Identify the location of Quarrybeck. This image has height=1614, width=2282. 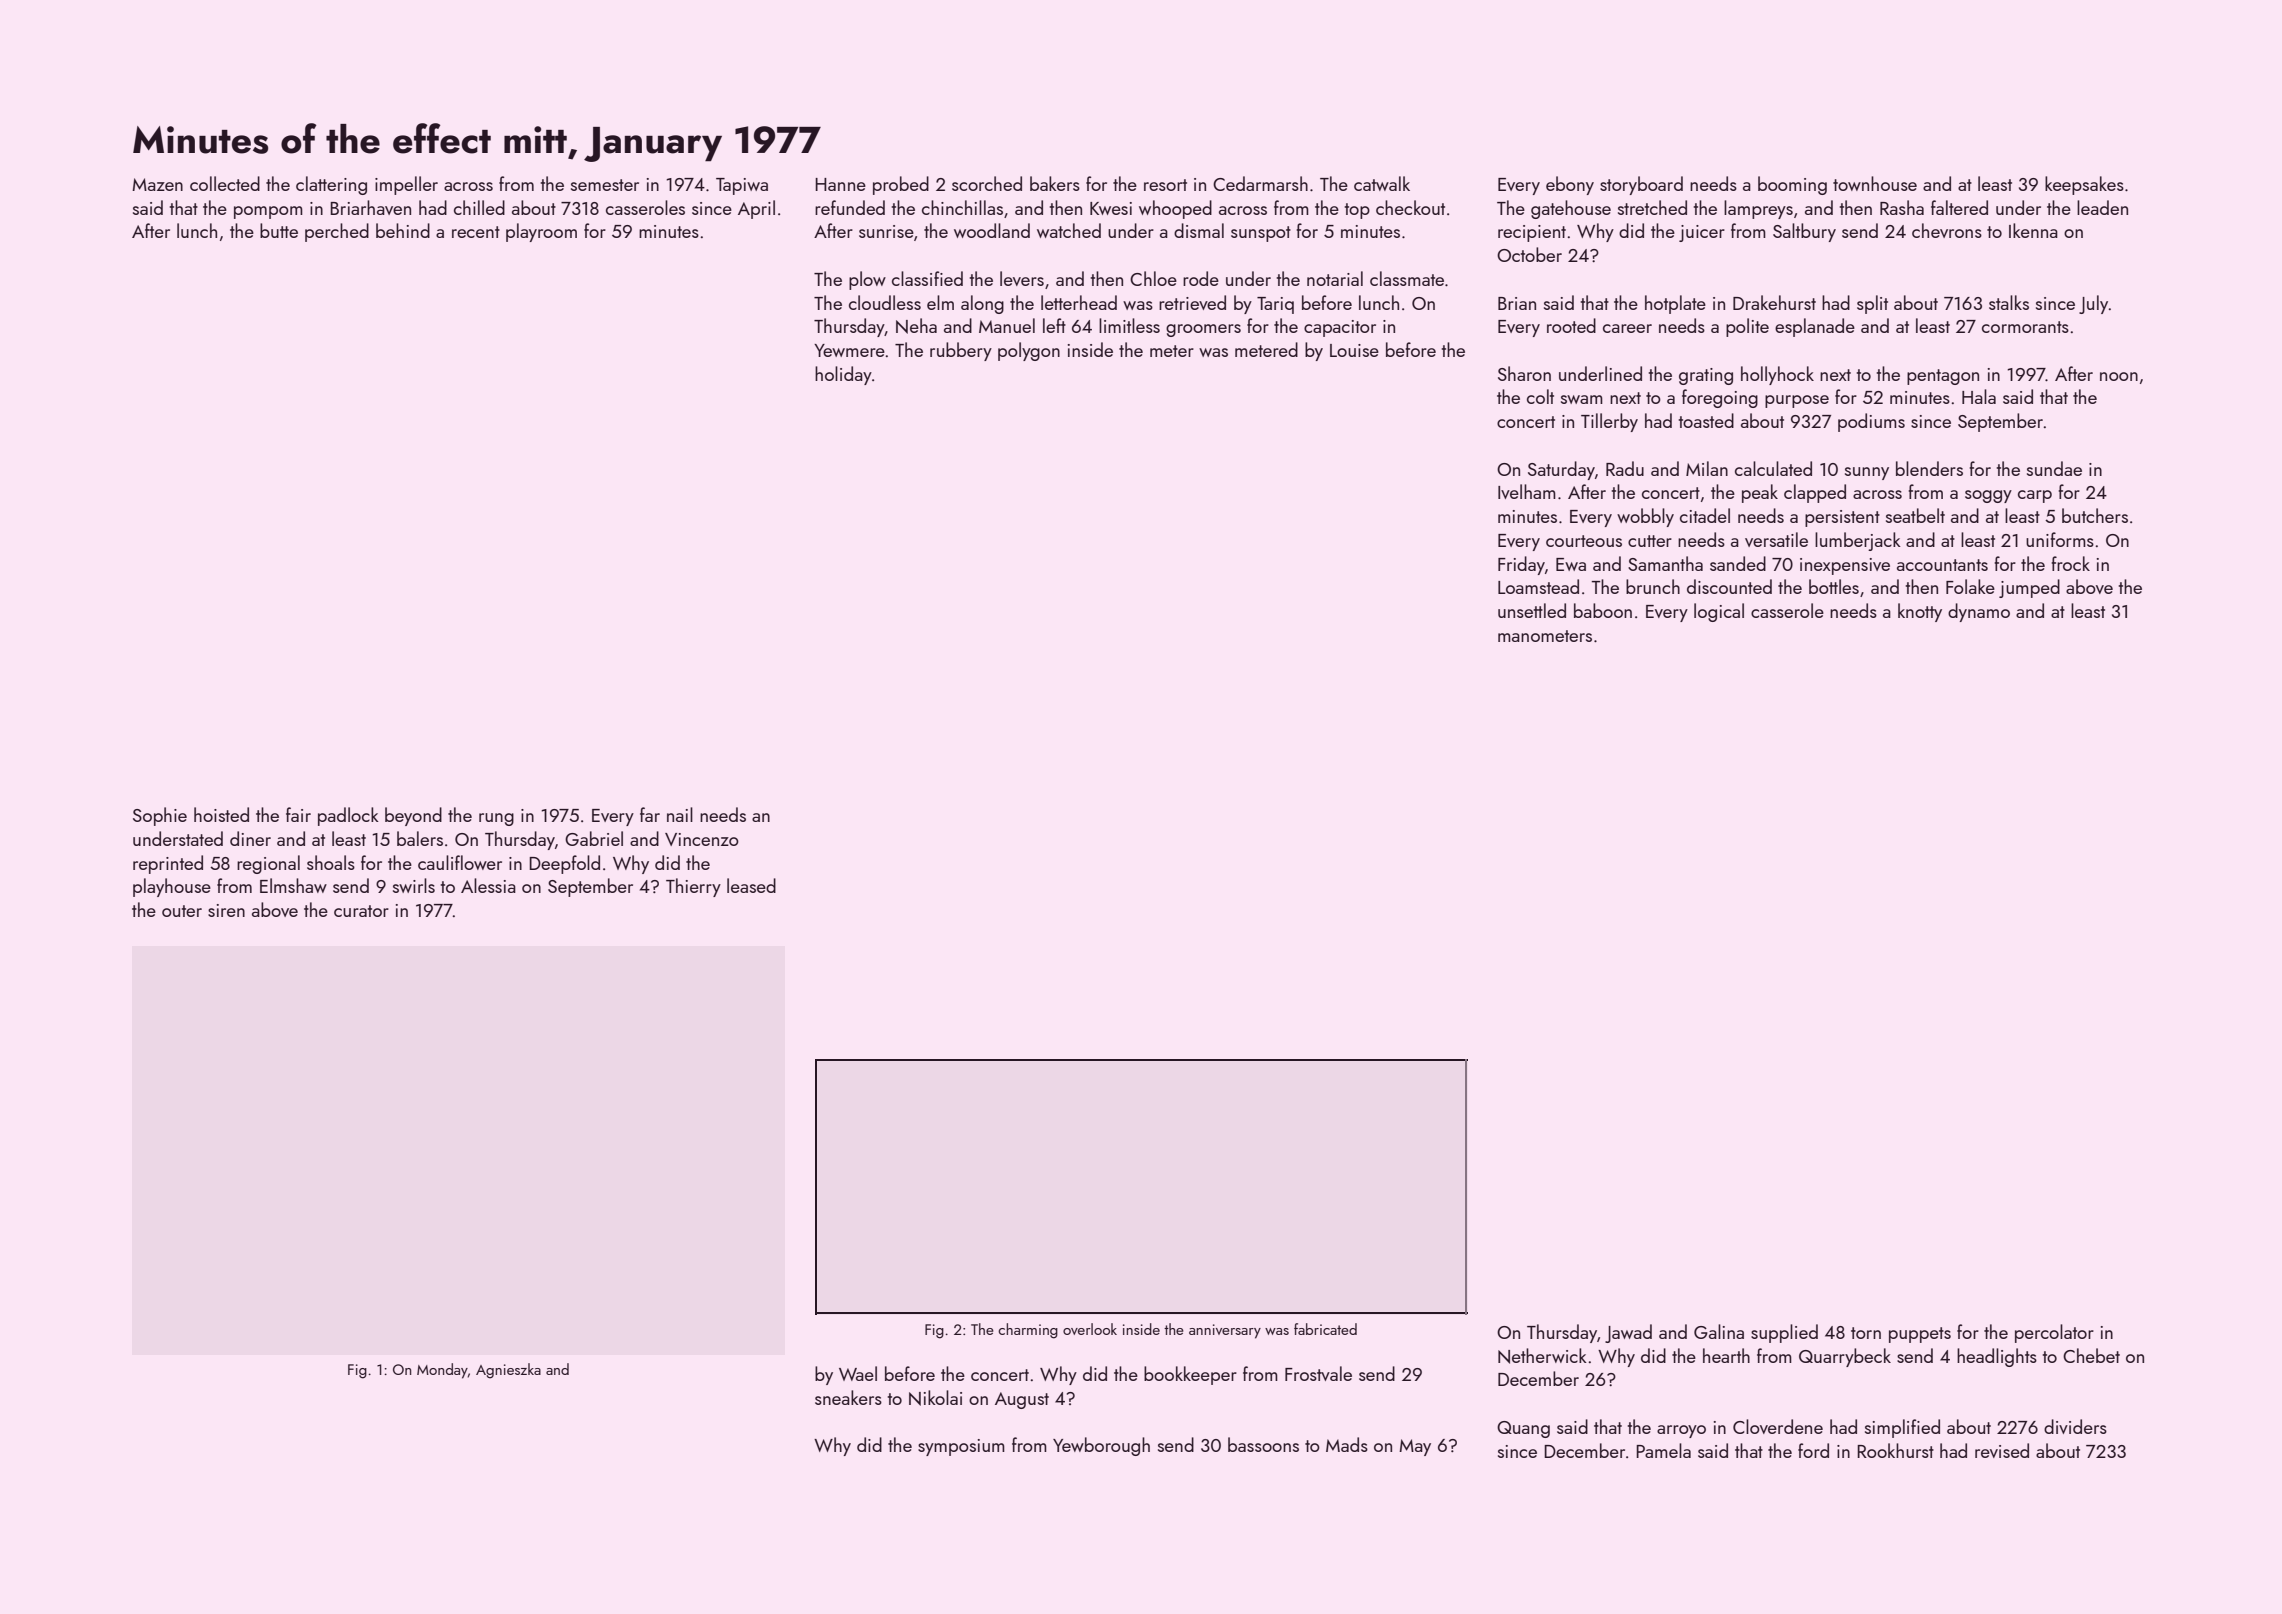
(1845, 1357).
